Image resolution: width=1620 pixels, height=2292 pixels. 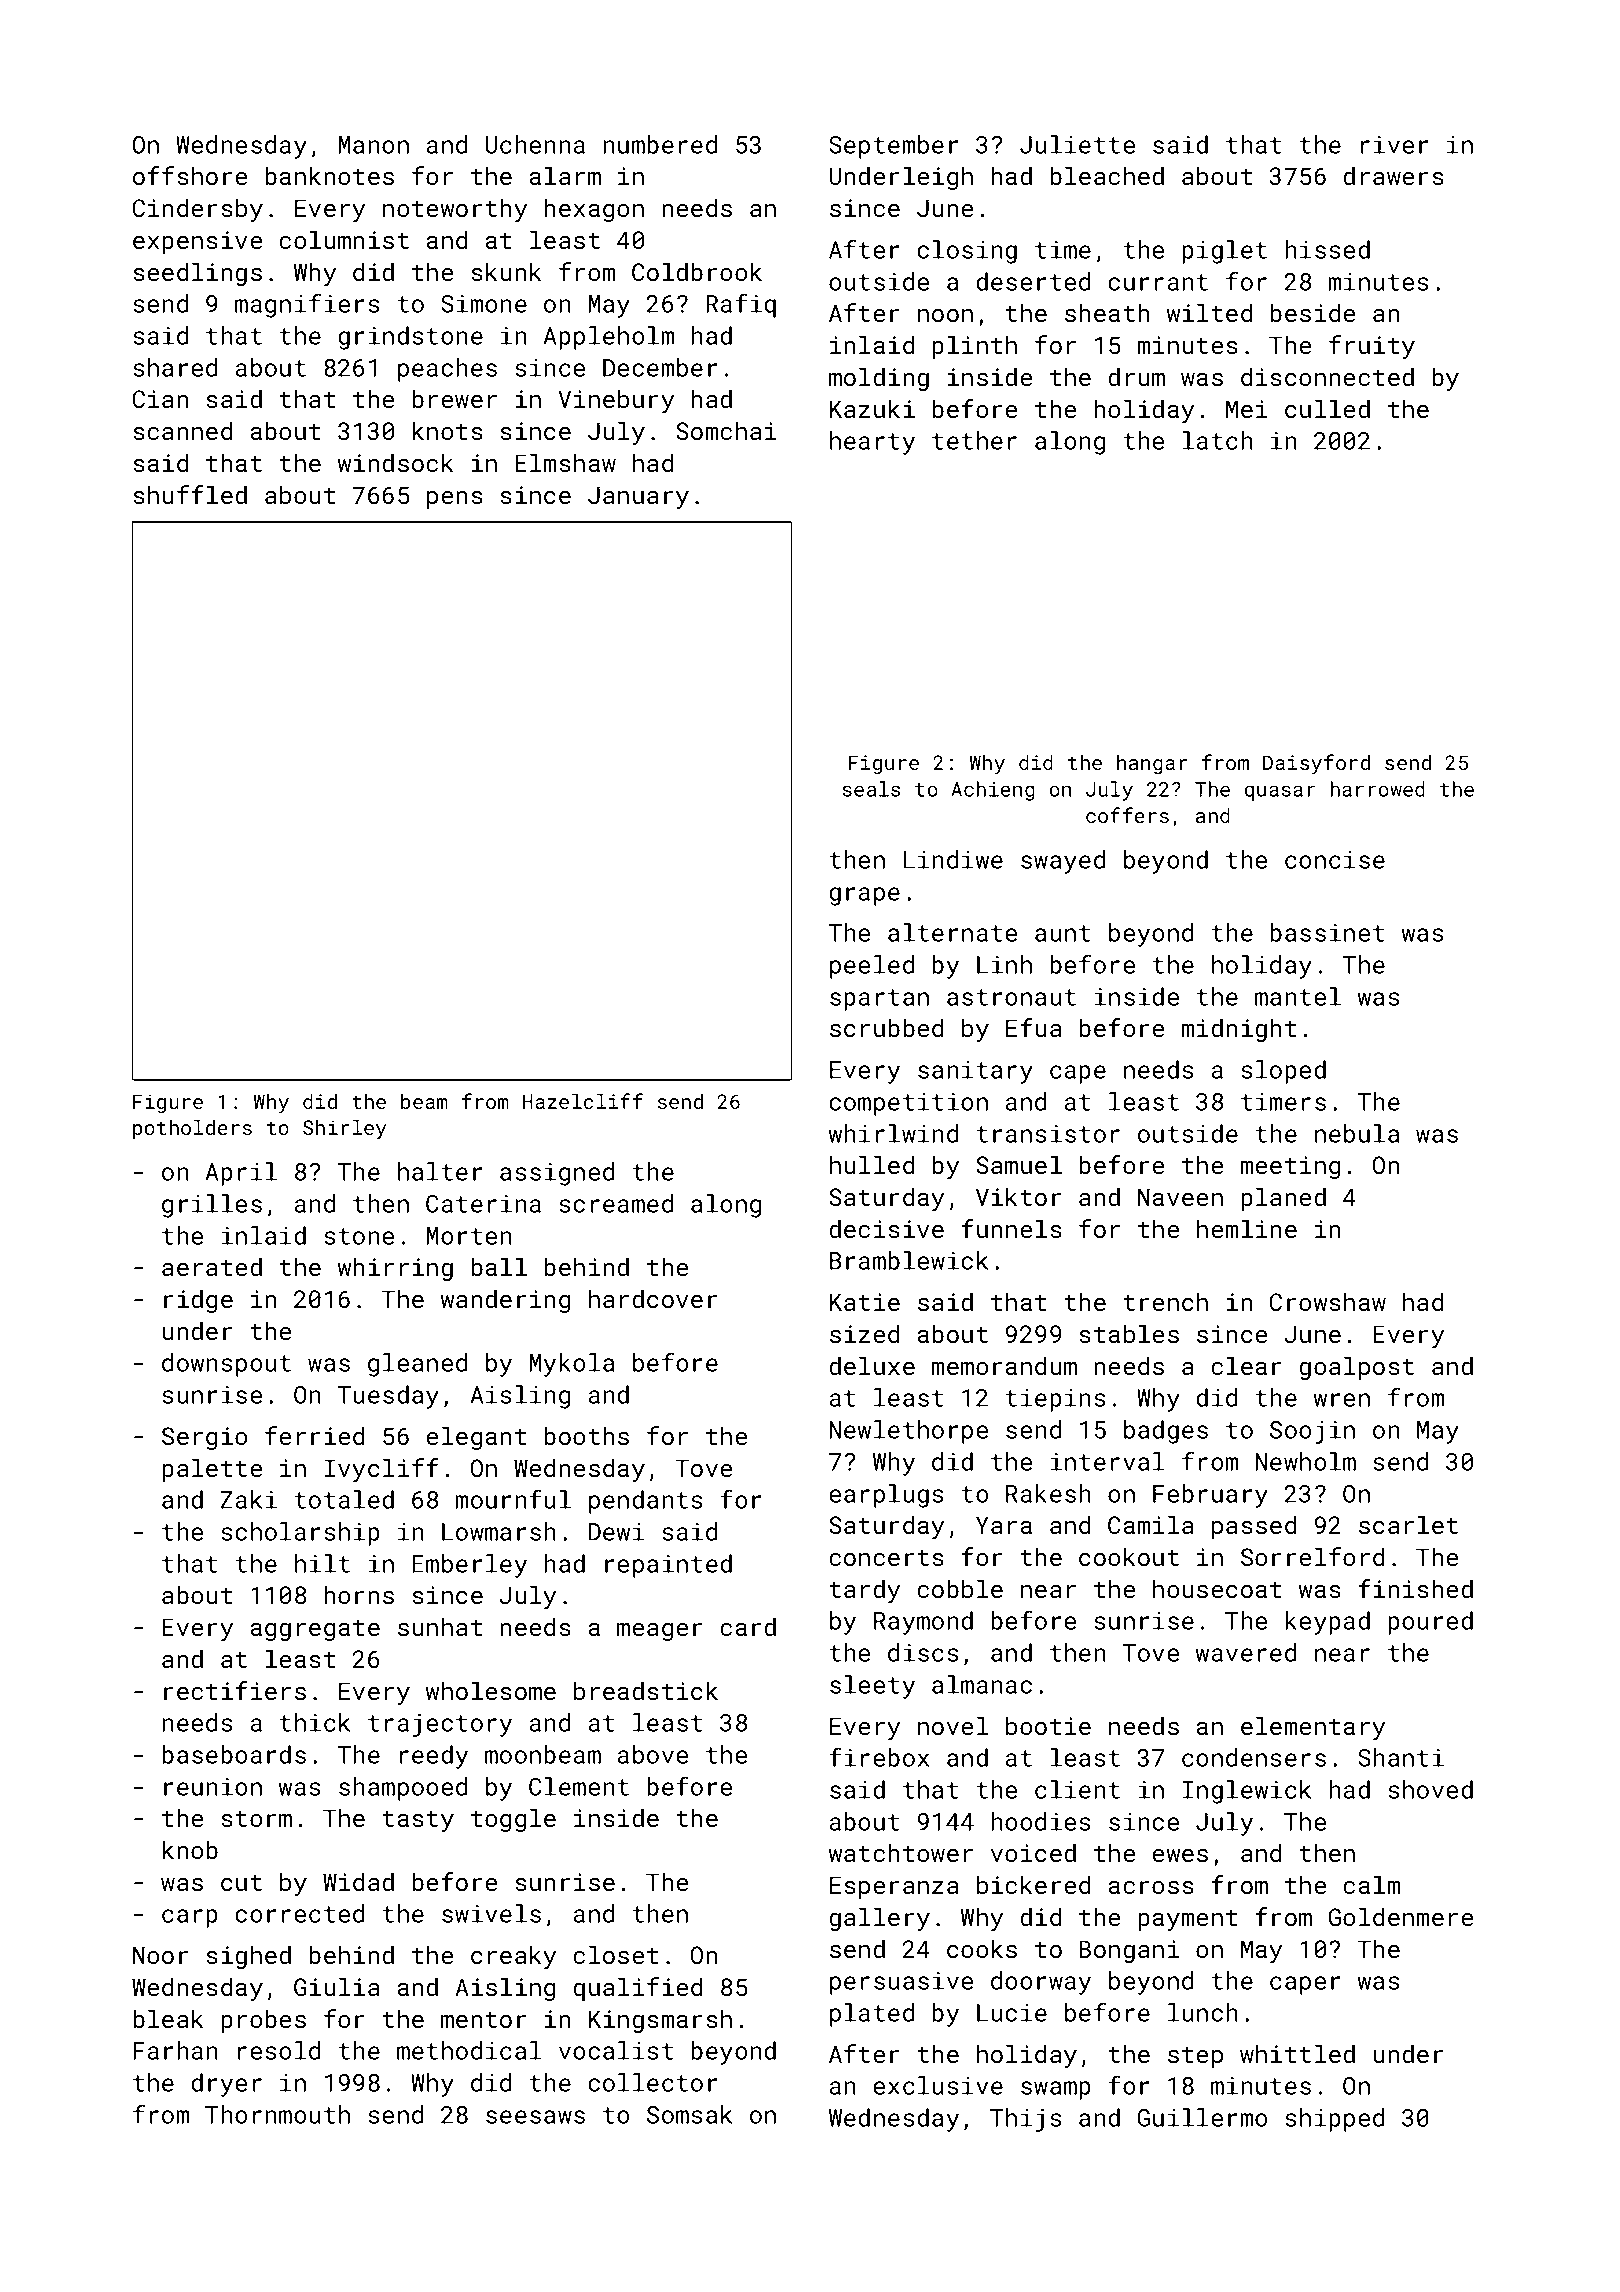 I want to click on September, so click(x=894, y=147).
